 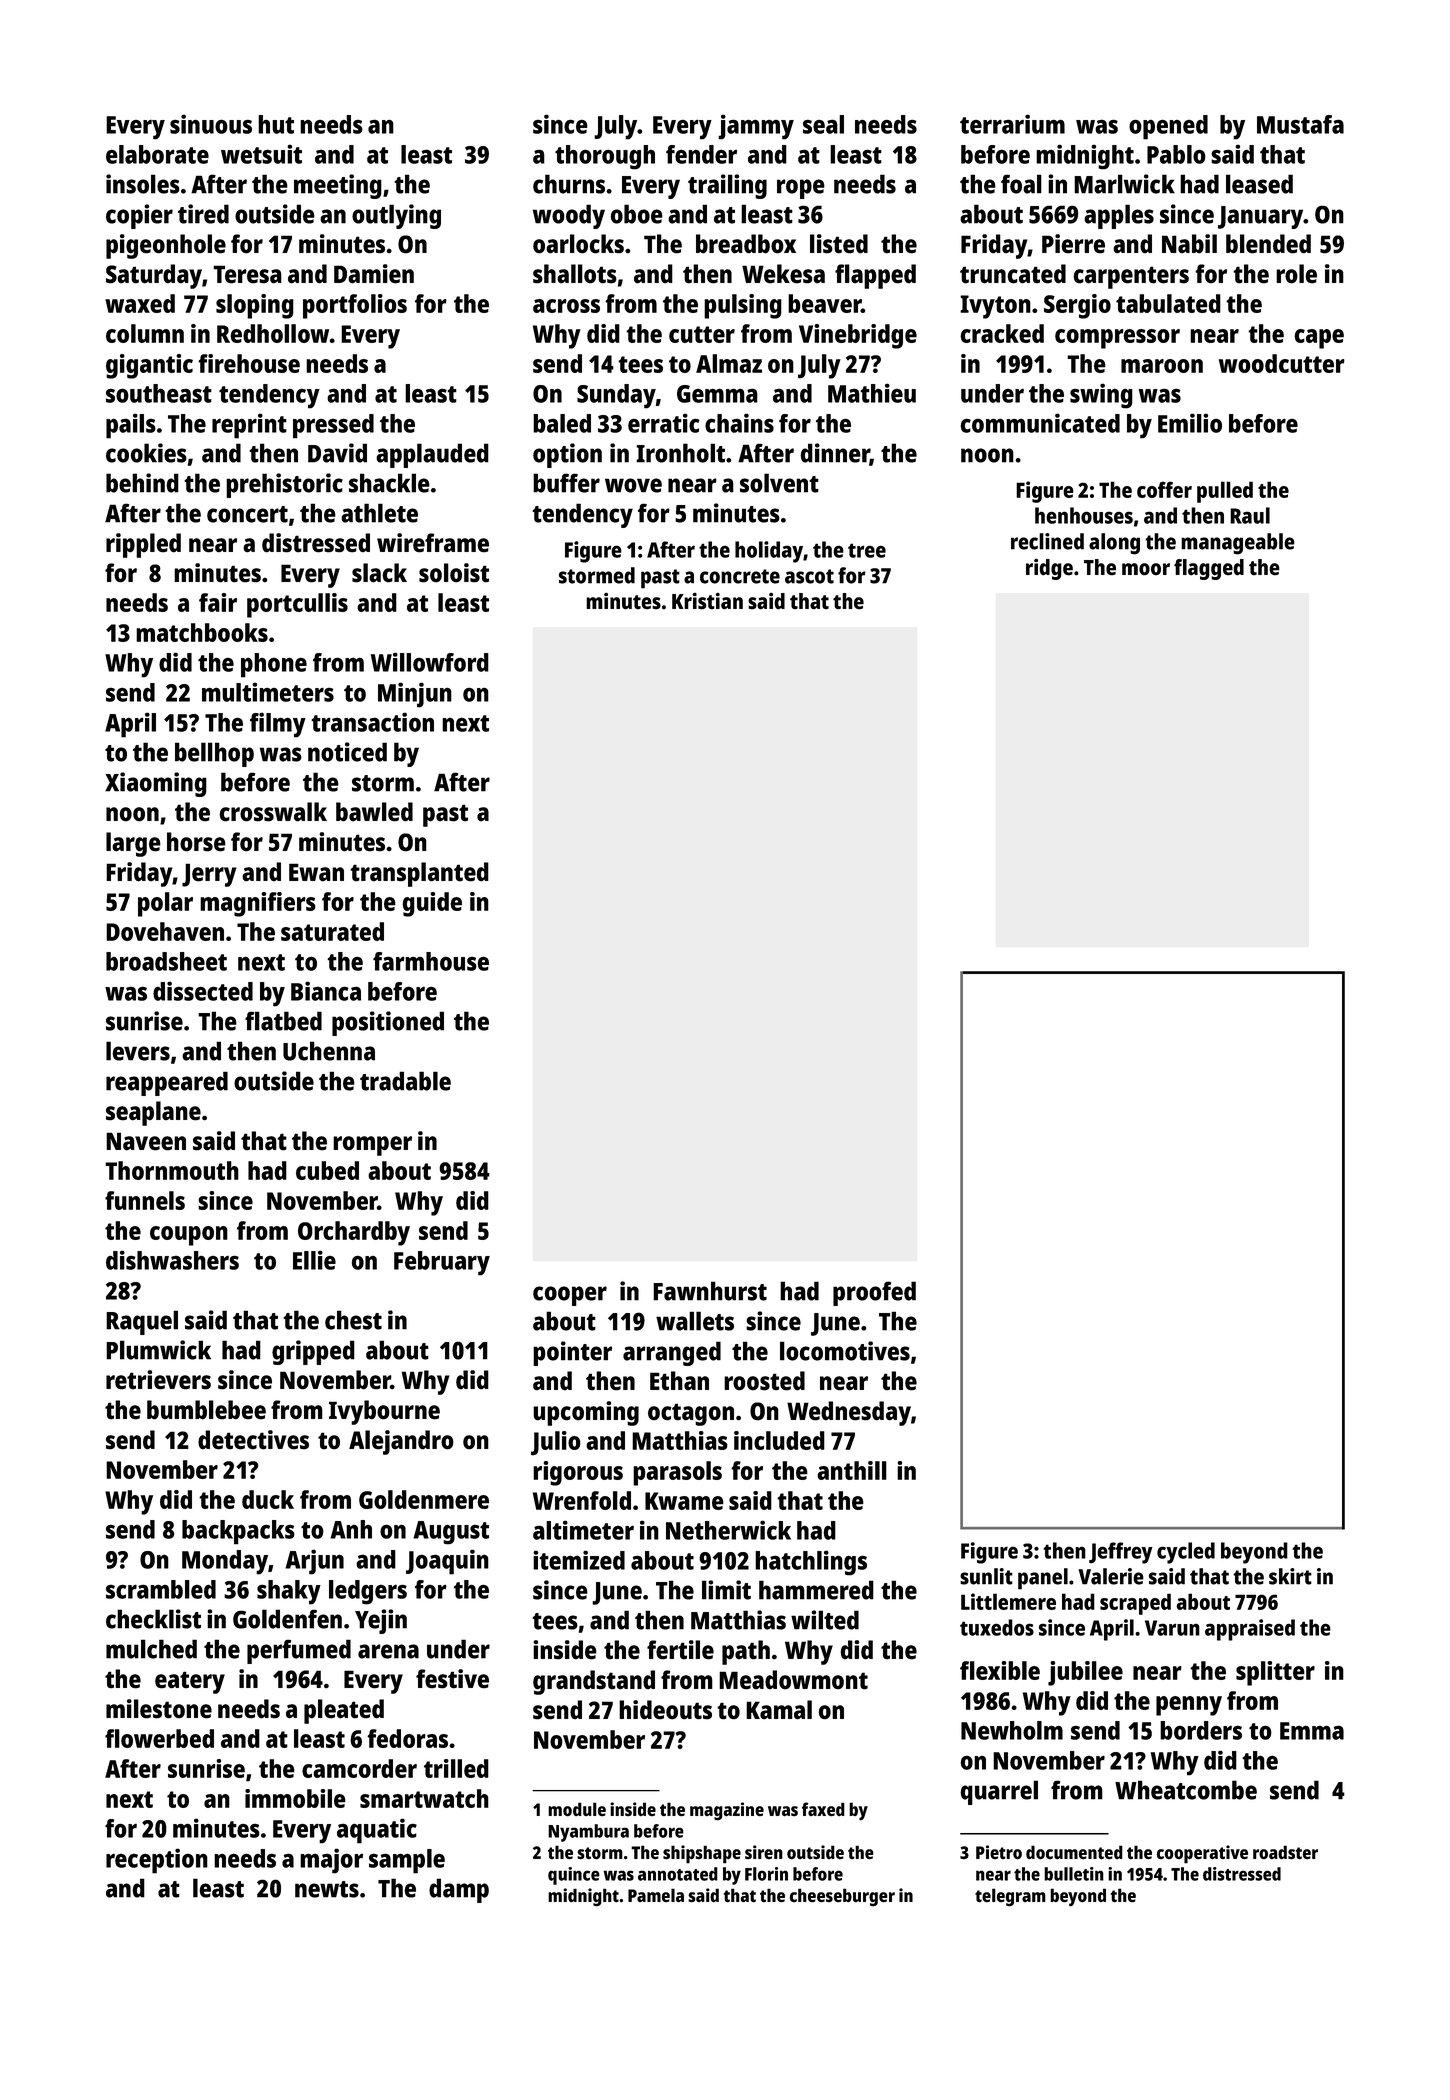 I want to click on Pamela, so click(x=656, y=1895).
